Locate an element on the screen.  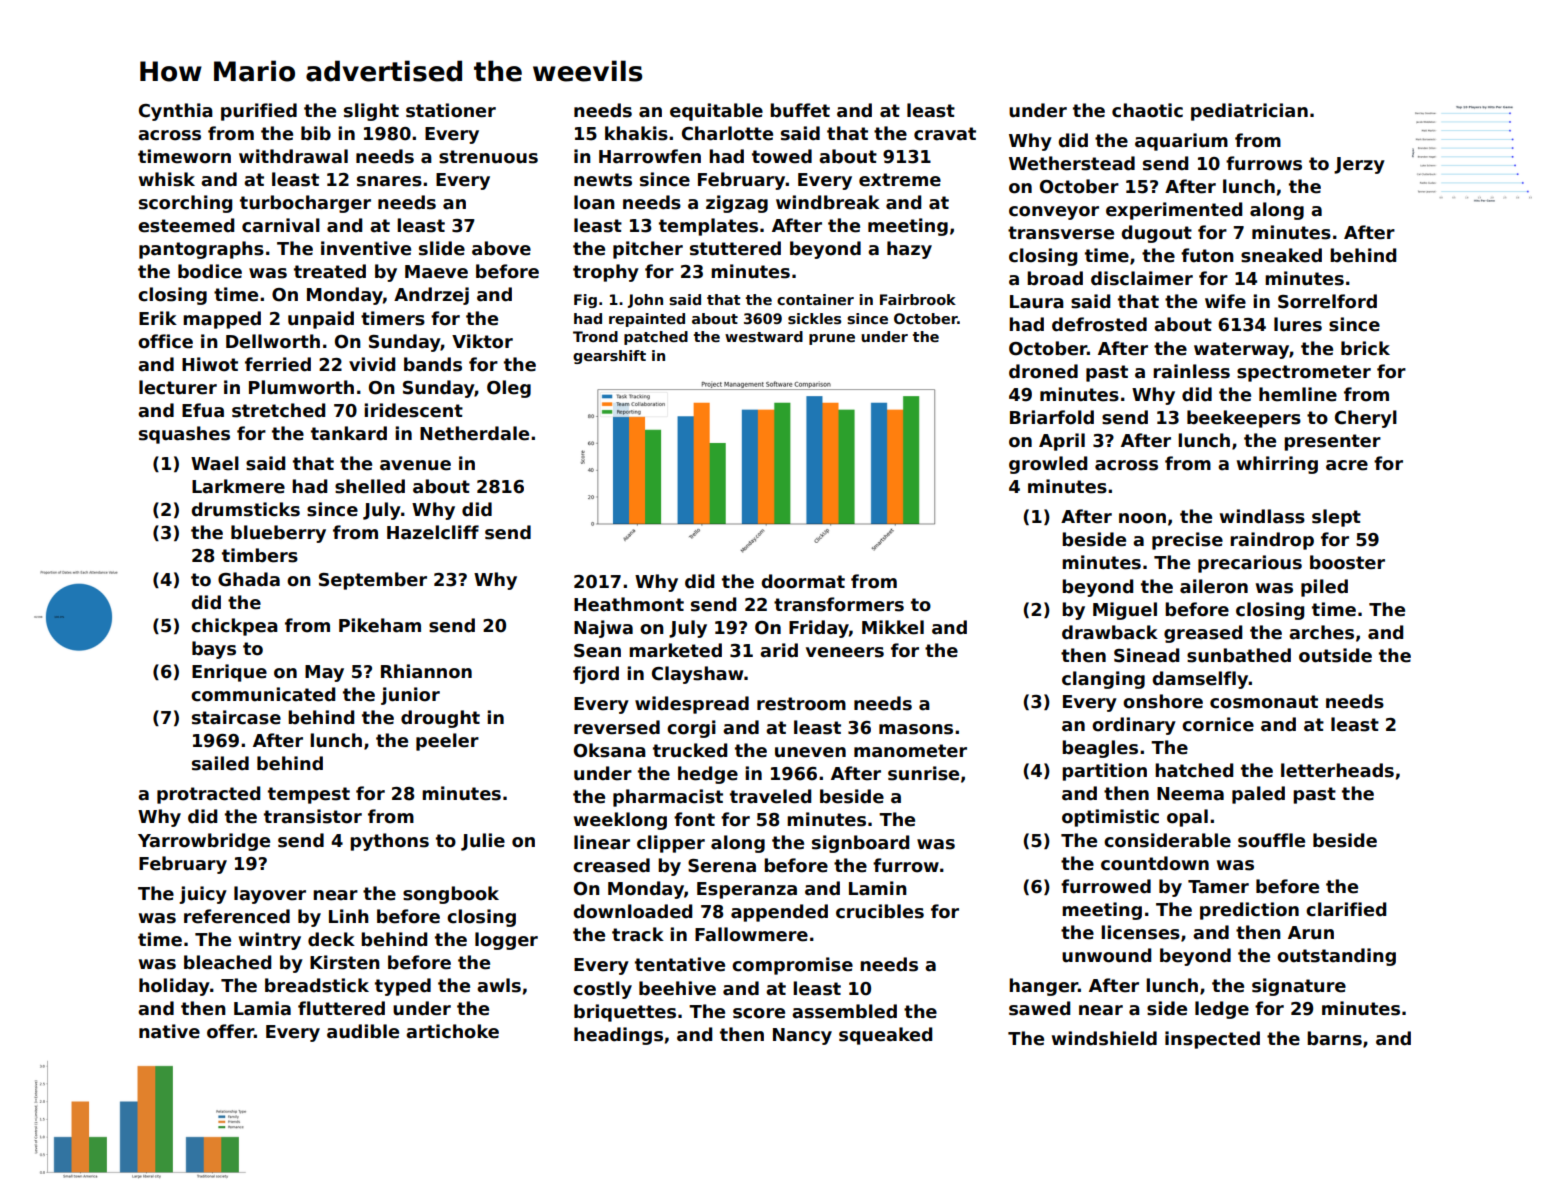
assembled is located at coordinates (844, 1011).
